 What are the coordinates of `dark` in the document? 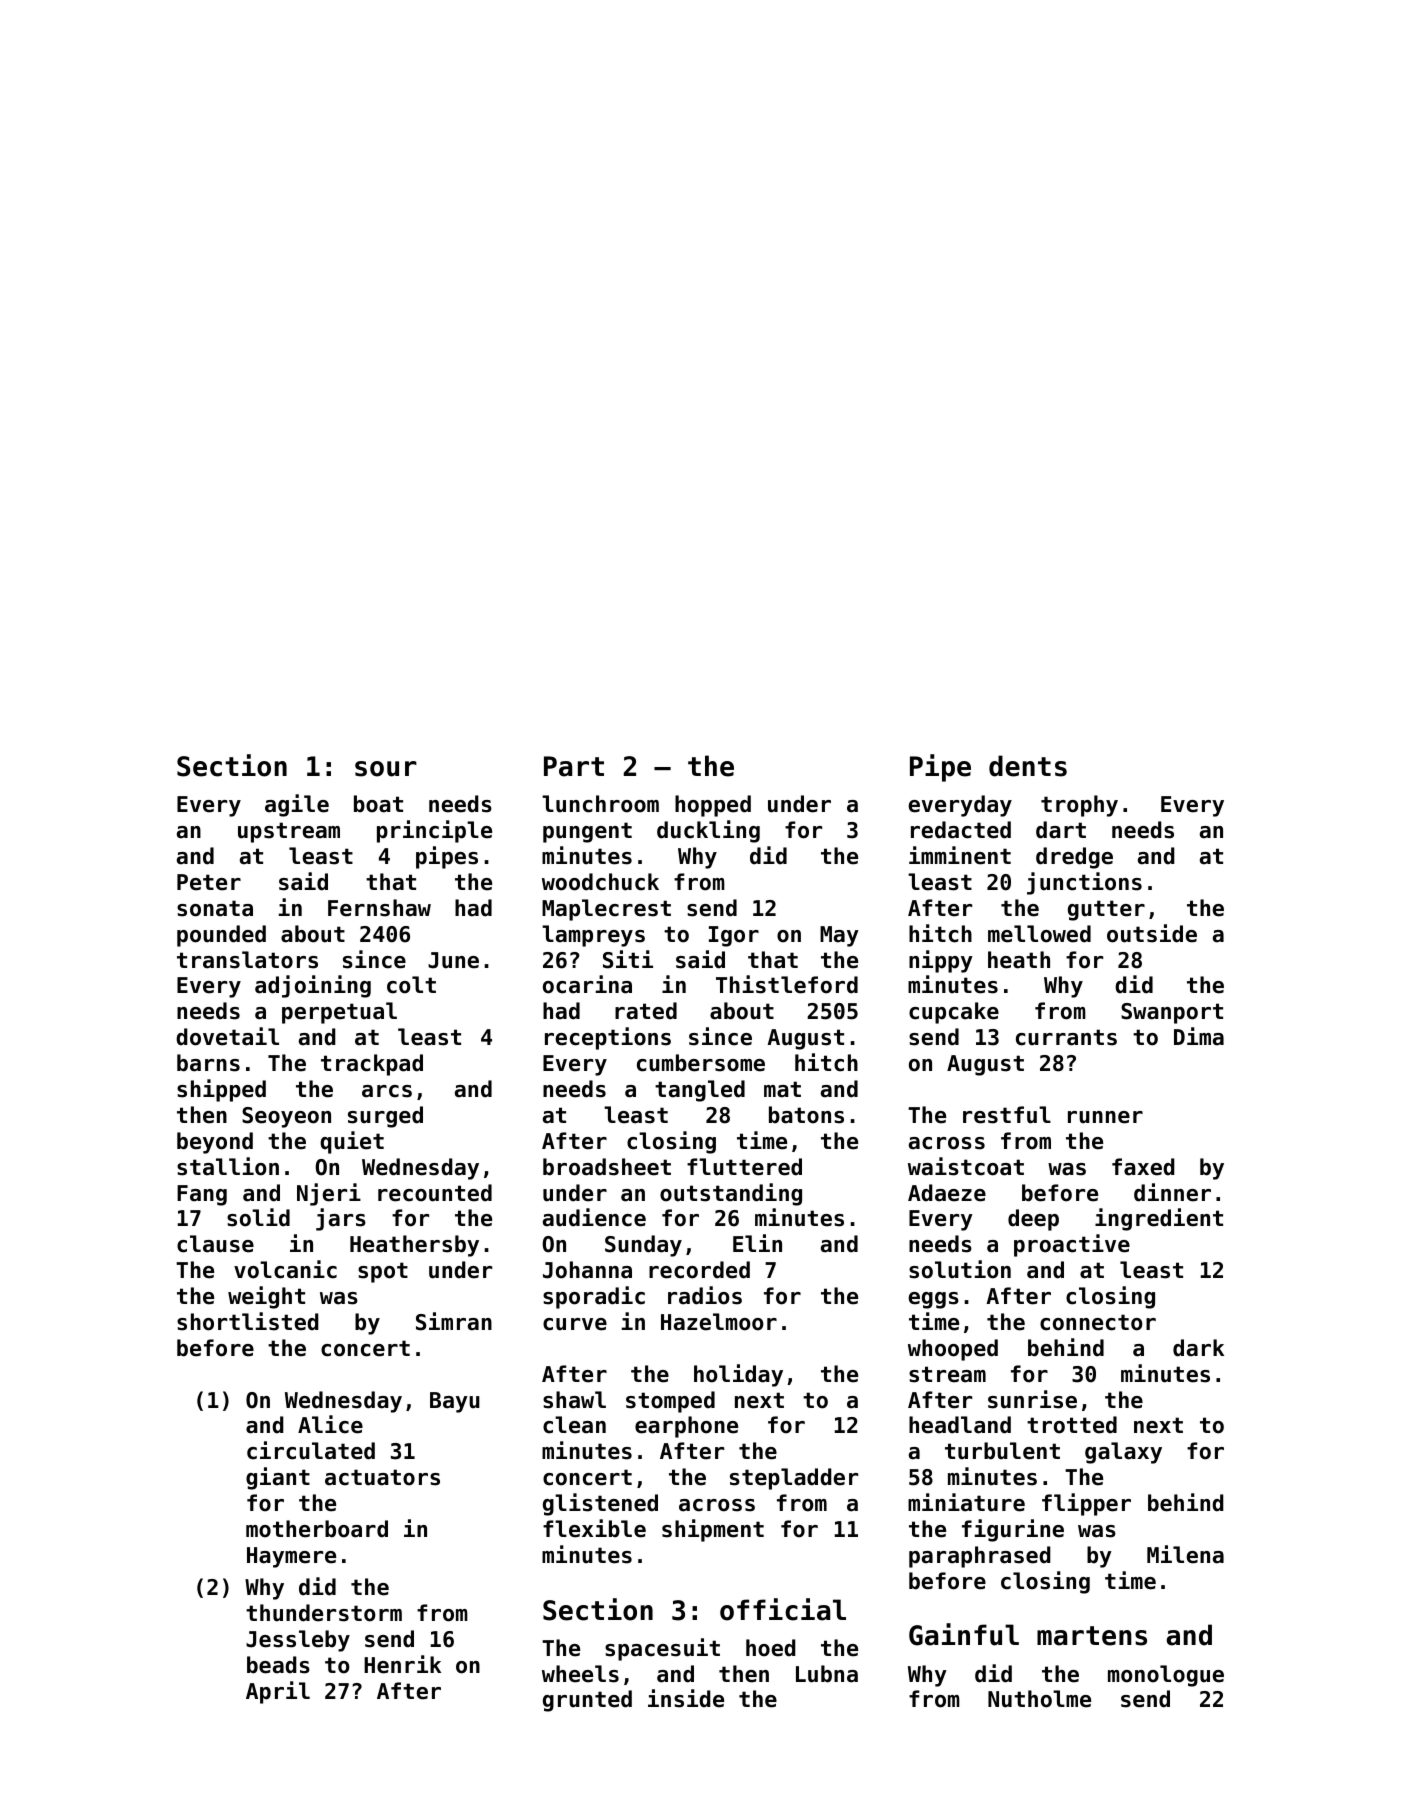 It's located at (1198, 1348).
